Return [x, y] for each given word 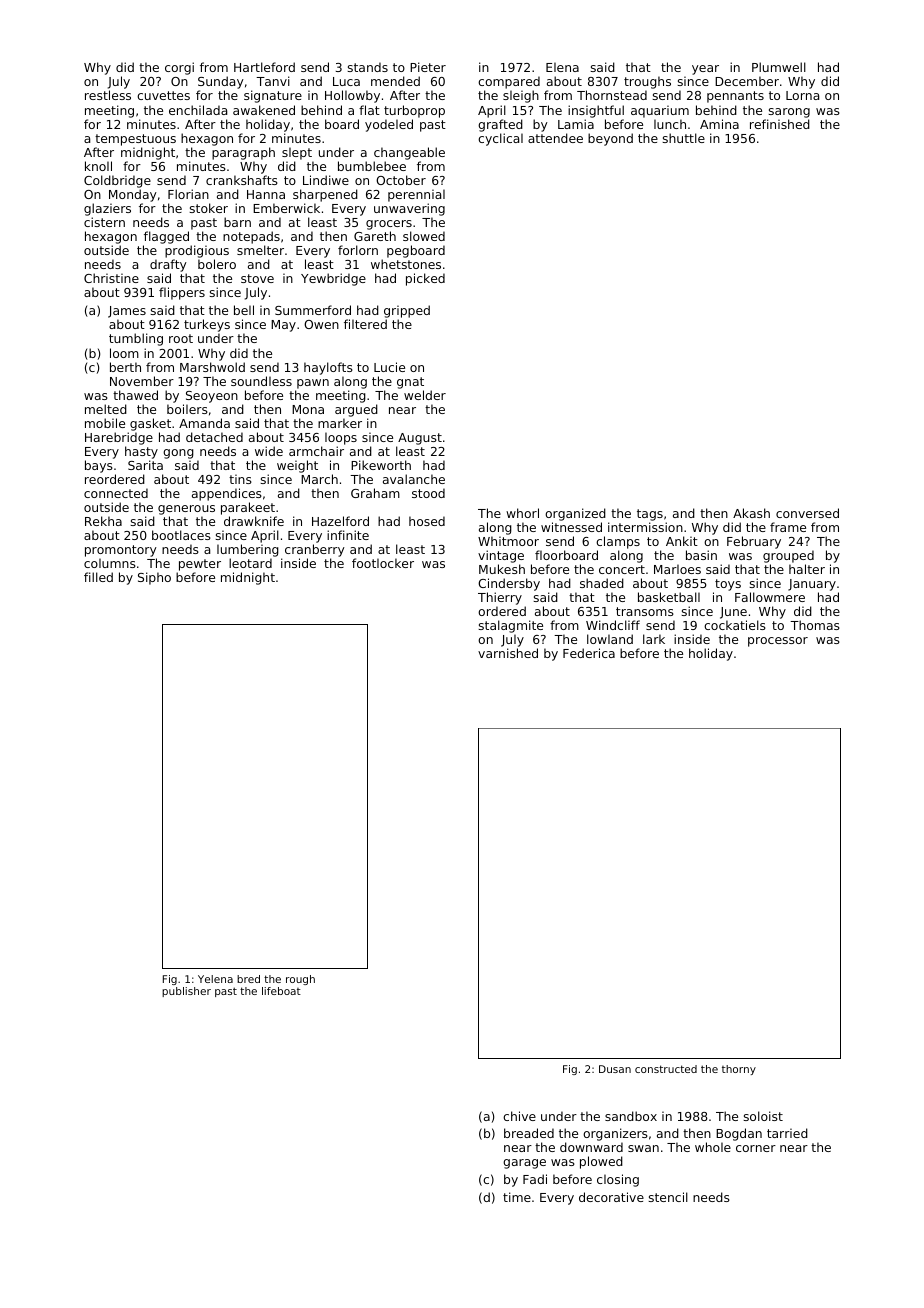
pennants [735, 97]
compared [509, 83]
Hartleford [264, 67]
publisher [186, 992]
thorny [739, 1070]
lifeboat [281, 991]
